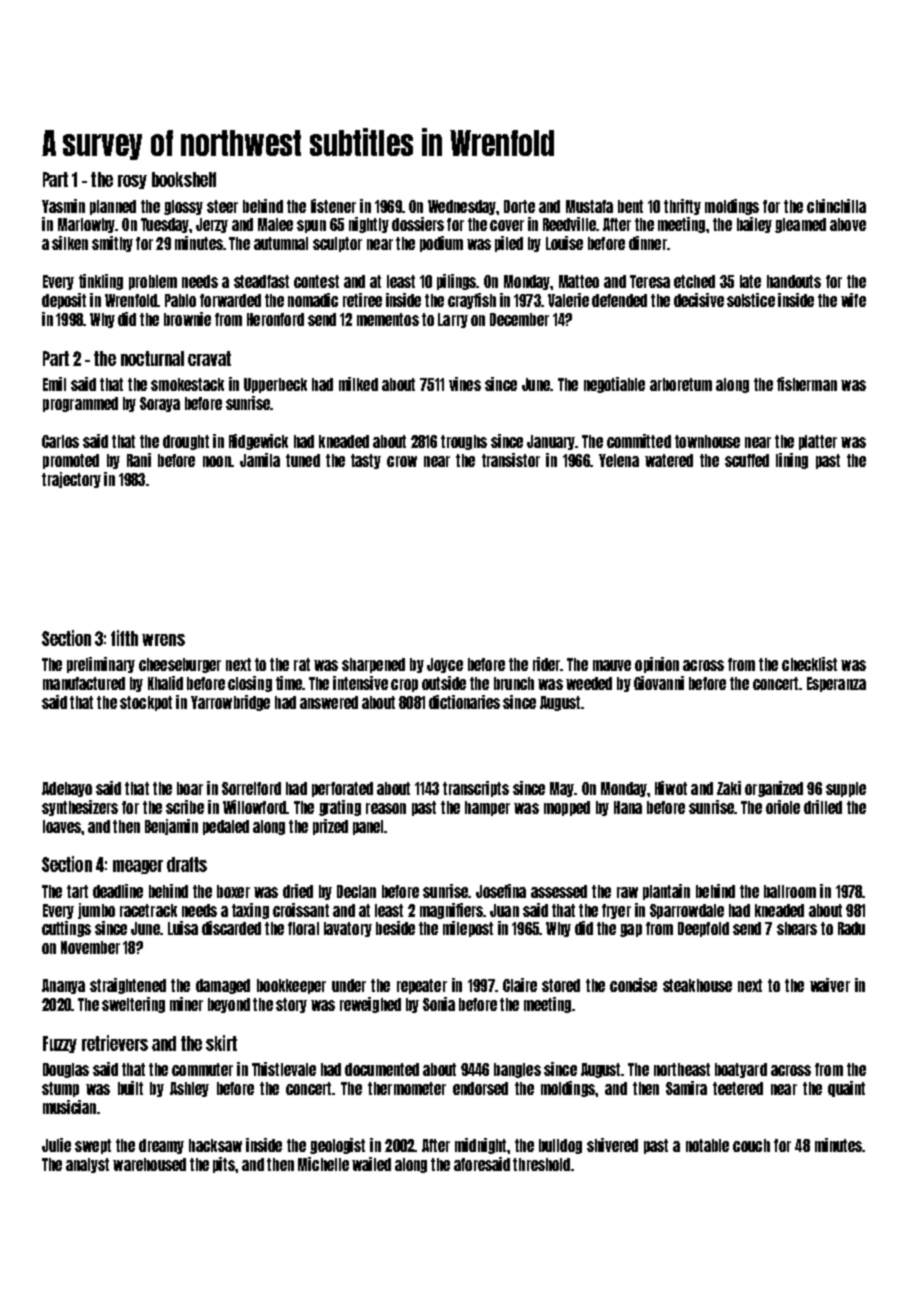 The image size is (908, 1316). What do you see at coordinates (222, 206) in the screenshot?
I see `steer` at bounding box center [222, 206].
